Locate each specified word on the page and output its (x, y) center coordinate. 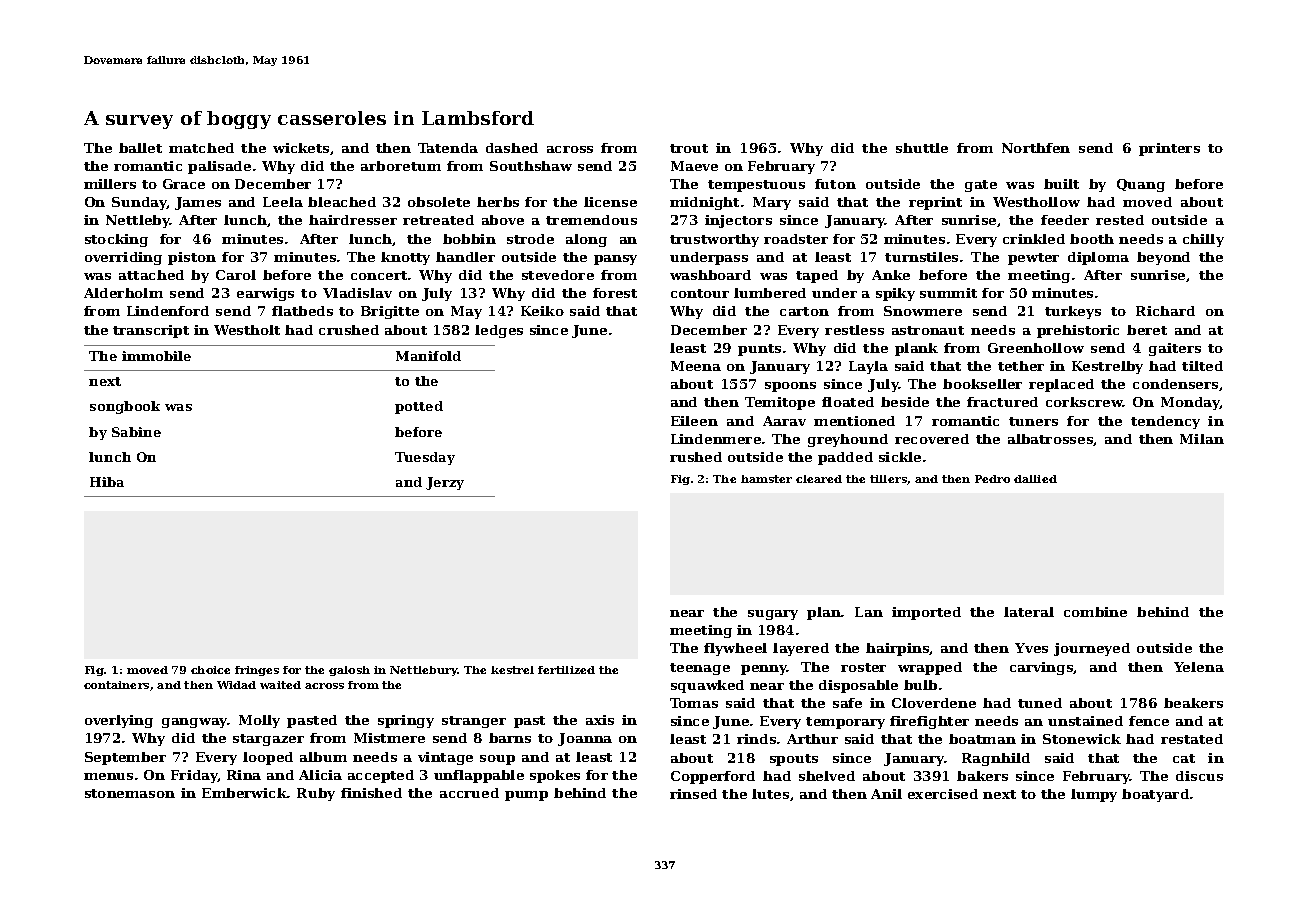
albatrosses (1050, 439)
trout (689, 148)
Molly (259, 721)
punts (759, 350)
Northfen (1036, 148)
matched (201, 148)
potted (419, 407)
